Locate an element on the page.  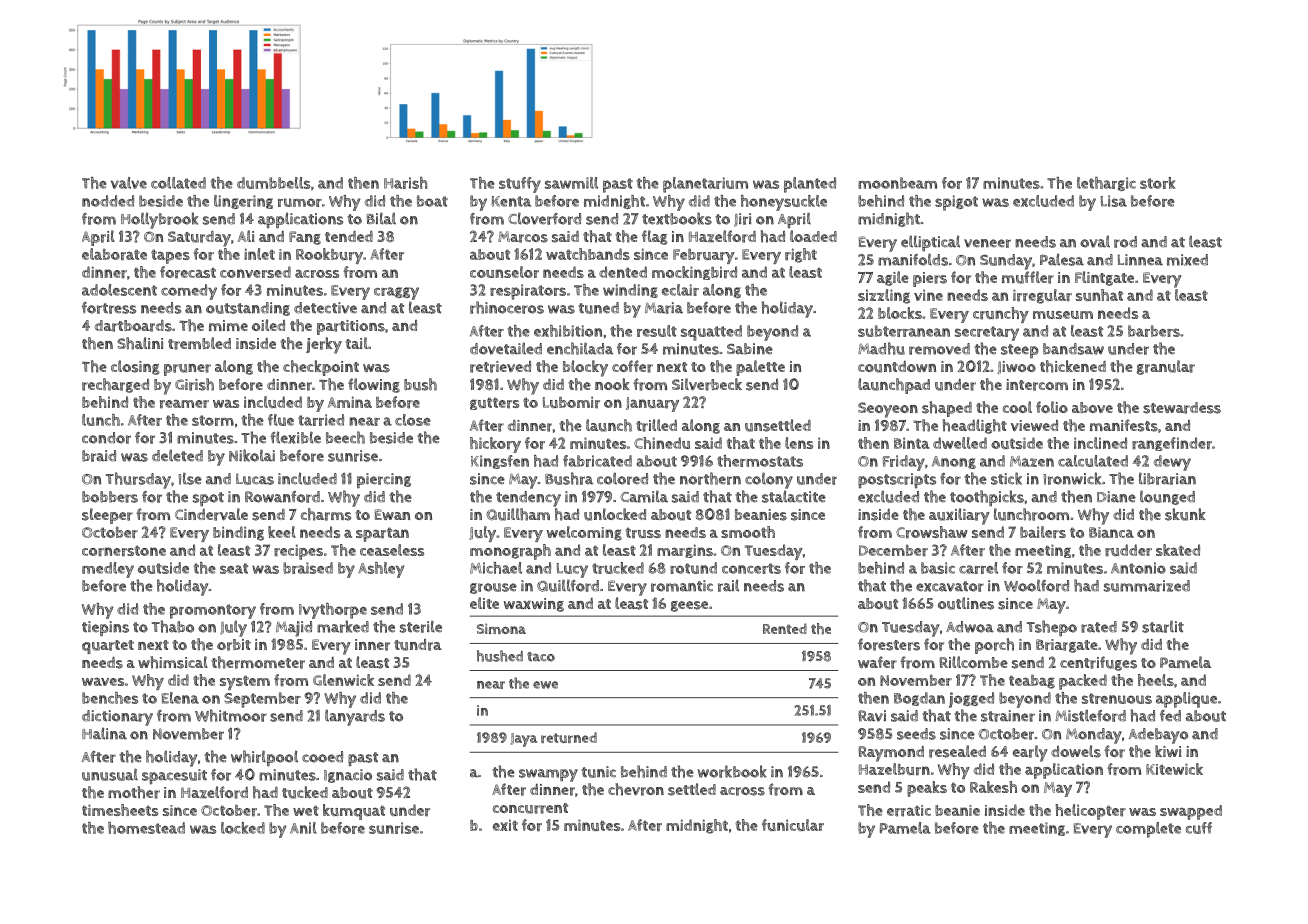
lethargic is located at coordinates (1106, 184).
